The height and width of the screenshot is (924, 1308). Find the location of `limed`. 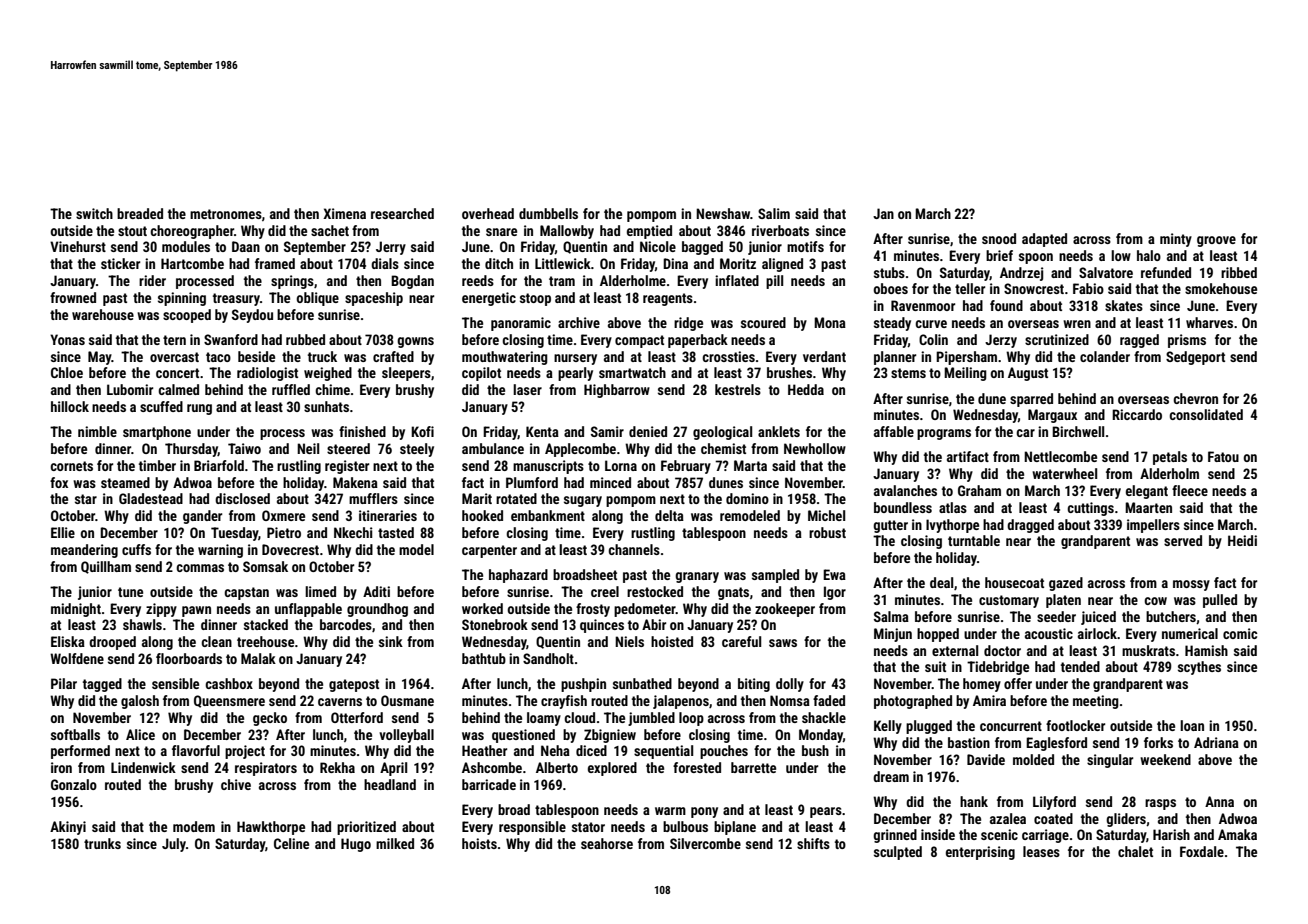

limed is located at coordinates (320, 591).
